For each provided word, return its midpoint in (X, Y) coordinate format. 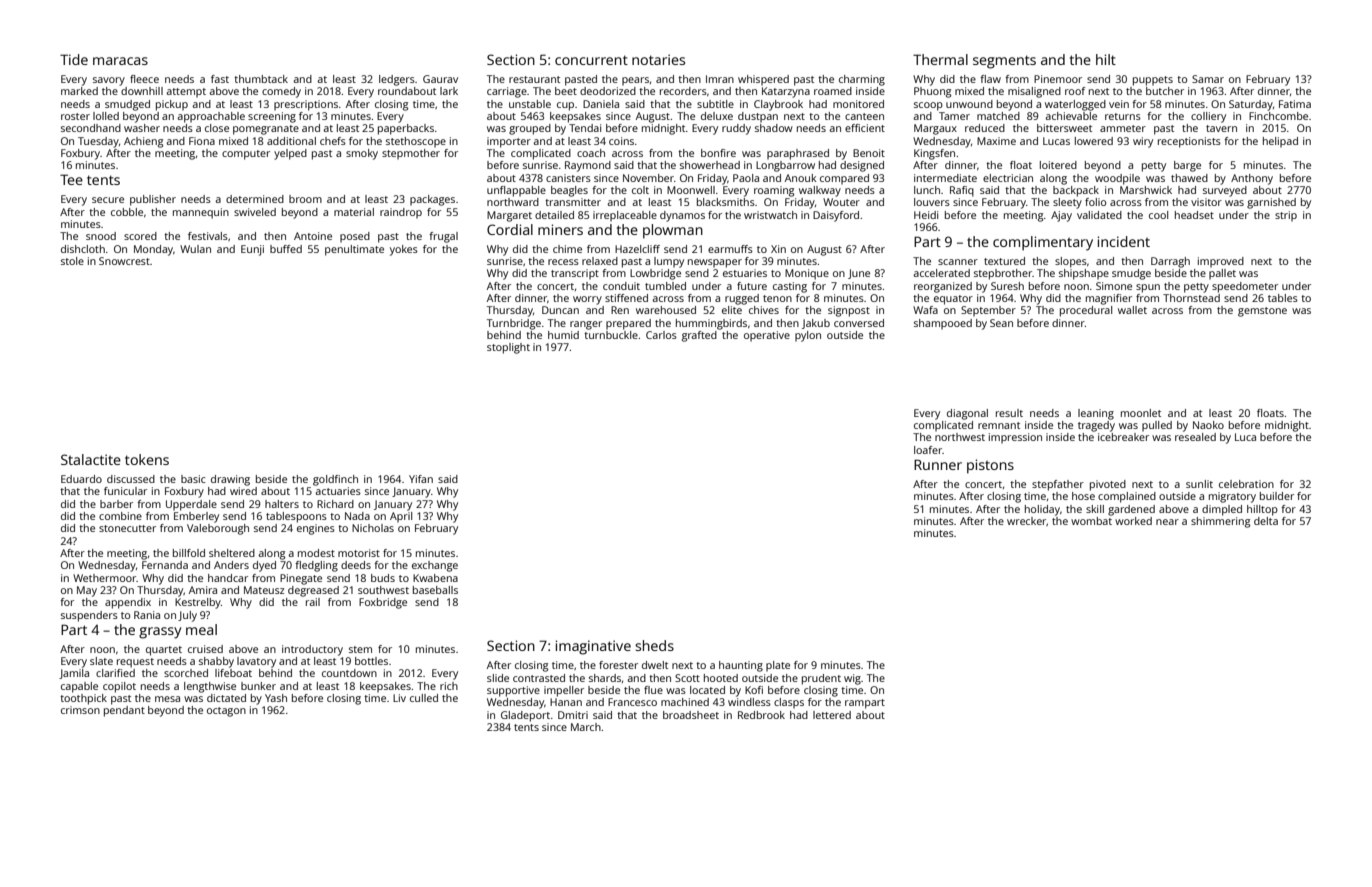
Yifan (421, 479)
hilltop (1262, 510)
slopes (1071, 262)
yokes (404, 250)
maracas (120, 61)
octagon (226, 712)
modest (316, 553)
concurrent (591, 60)
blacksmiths (726, 202)
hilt (1106, 59)
